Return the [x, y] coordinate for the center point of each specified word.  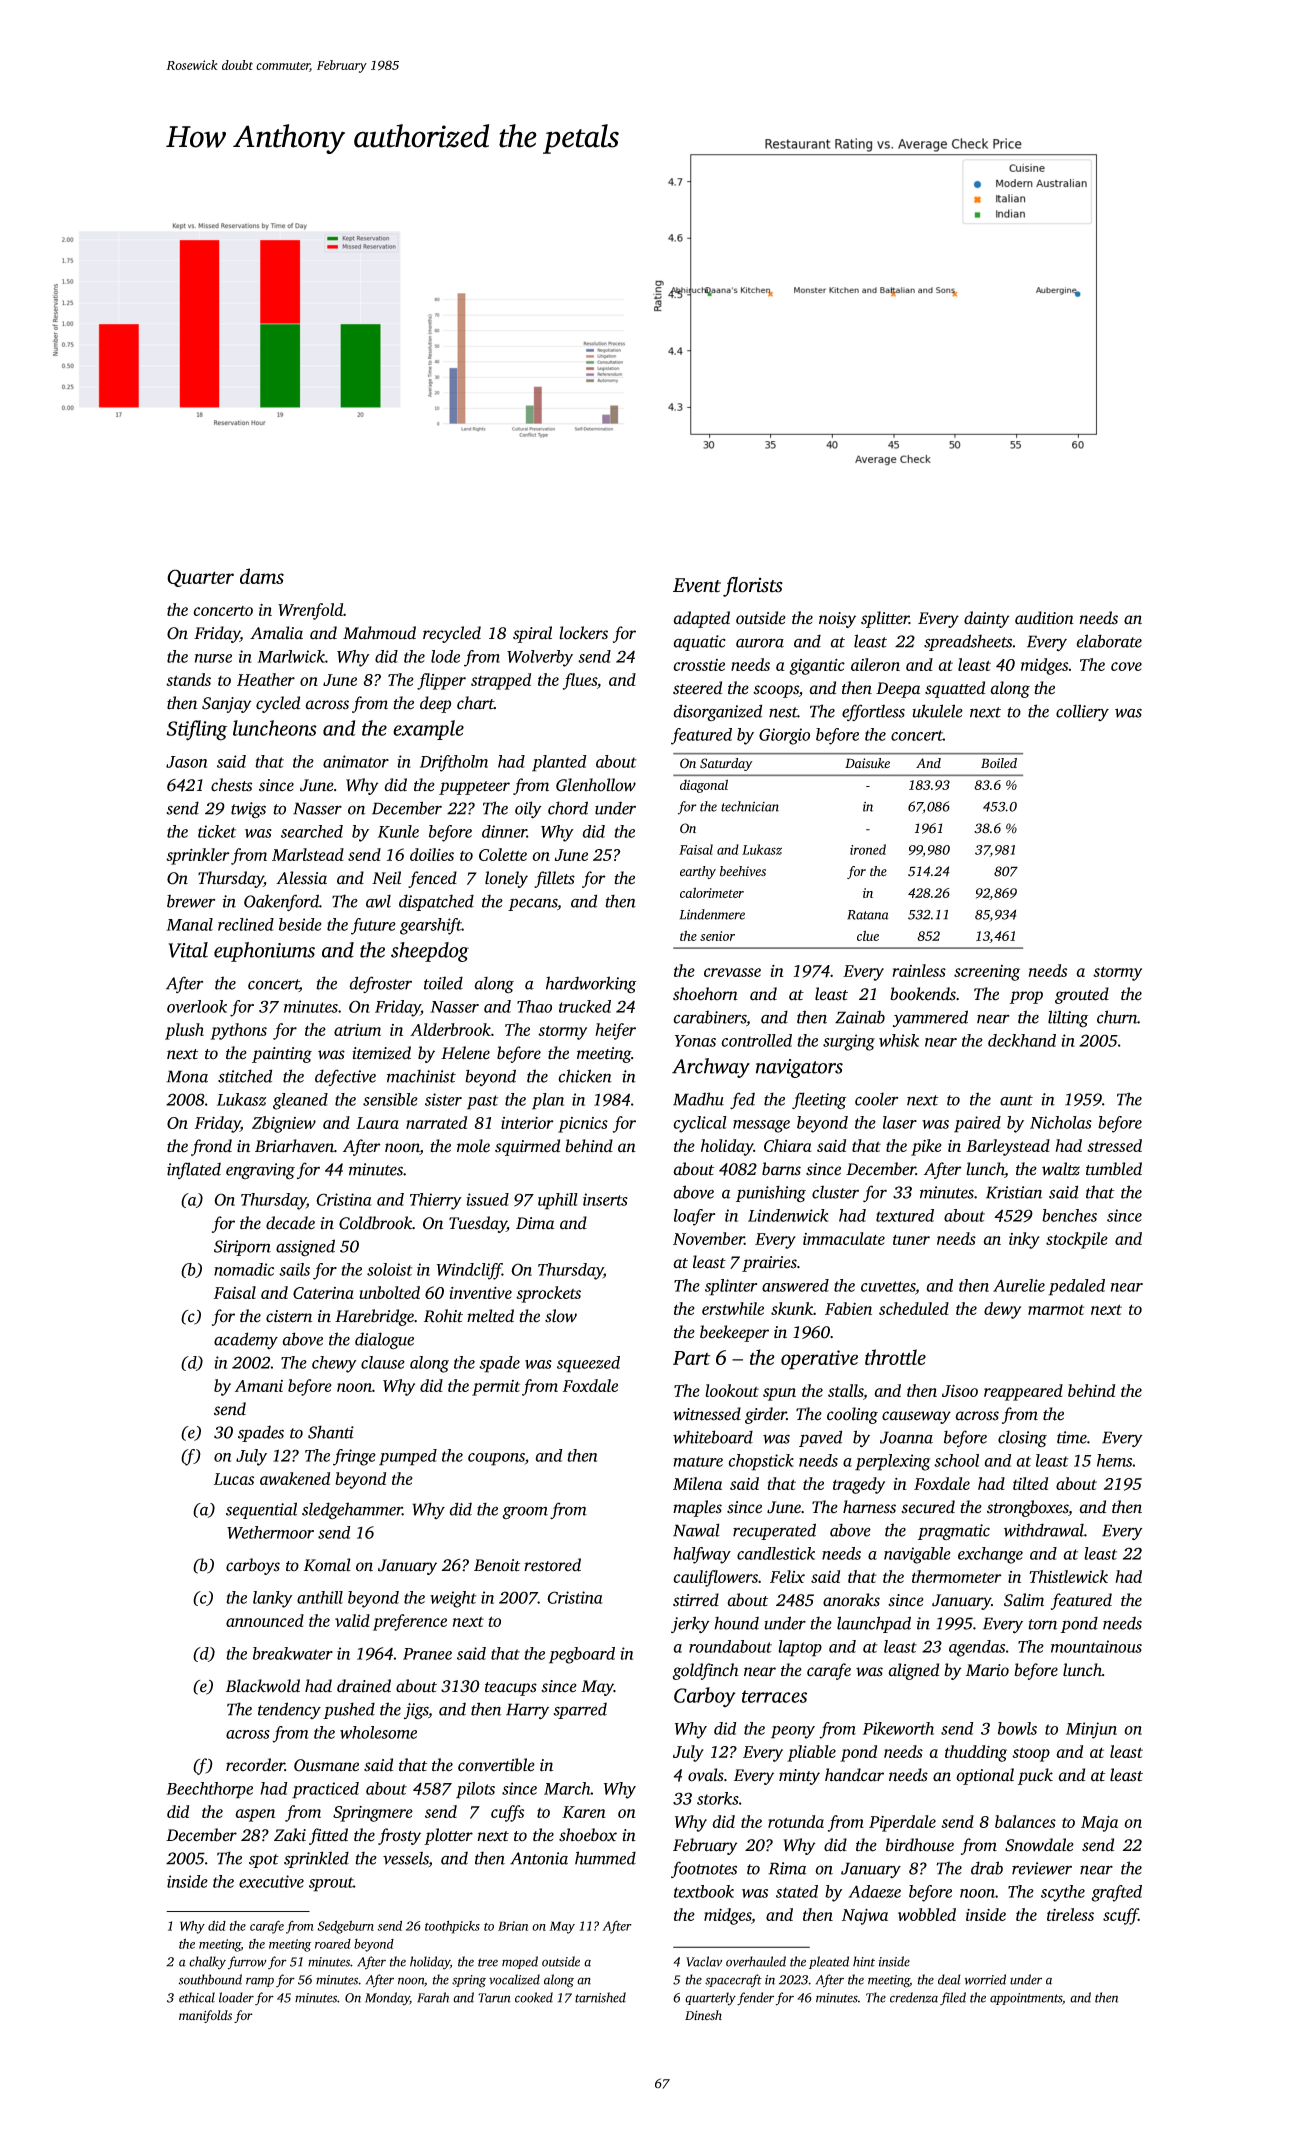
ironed [868, 849]
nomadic [244, 1269]
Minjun [1091, 1730]
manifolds [205, 2016]
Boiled [999, 763]
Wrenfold [311, 611]
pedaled [1076, 1287]
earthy [698, 872]
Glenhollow [596, 785]
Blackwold [263, 1686]
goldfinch [705, 1671]
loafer [694, 1217]
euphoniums [264, 952]
